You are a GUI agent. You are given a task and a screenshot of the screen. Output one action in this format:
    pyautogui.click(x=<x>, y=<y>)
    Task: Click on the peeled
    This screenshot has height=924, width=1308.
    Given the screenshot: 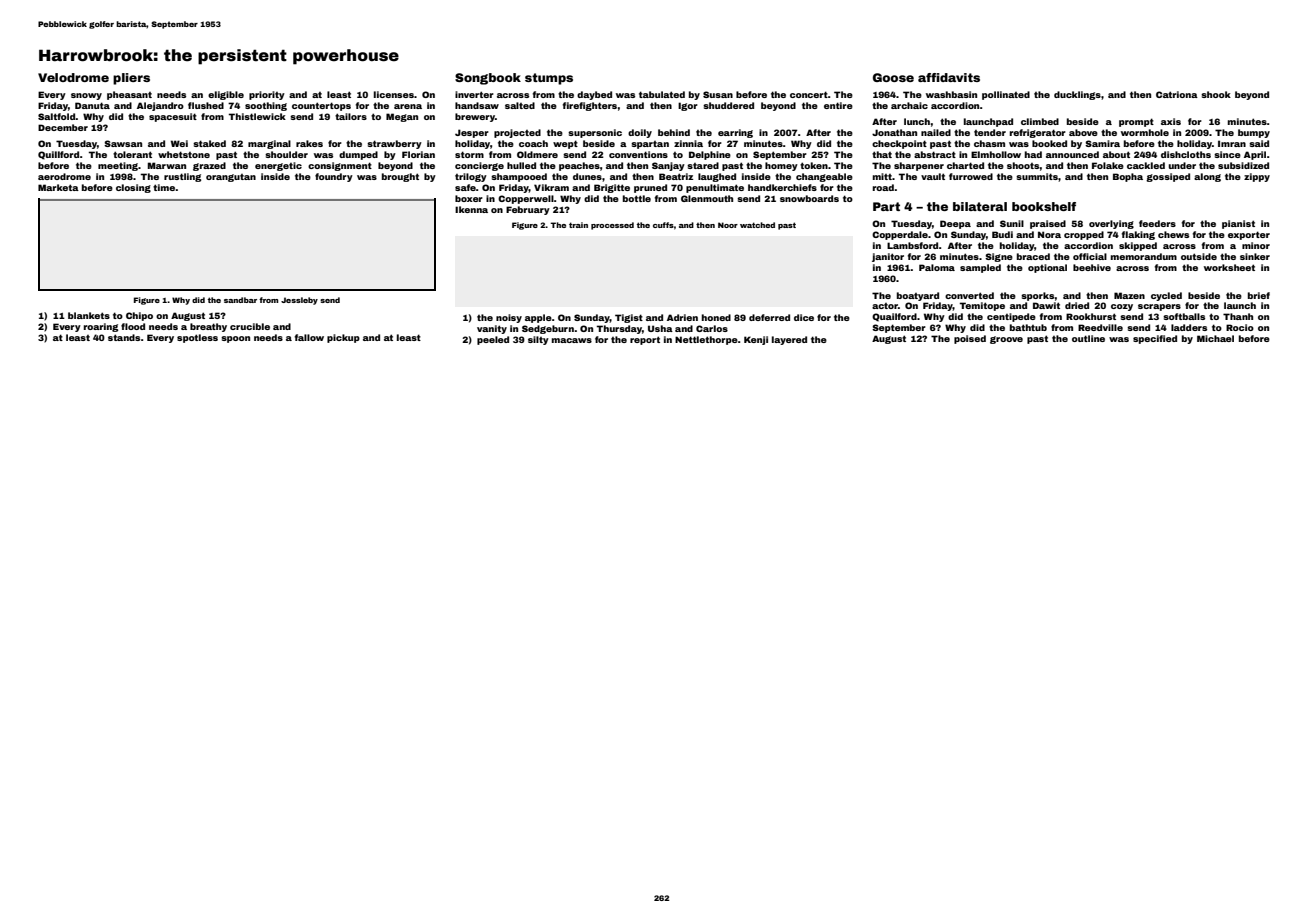 What is the action you would take?
    pyautogui.click(x=493, y=340)
